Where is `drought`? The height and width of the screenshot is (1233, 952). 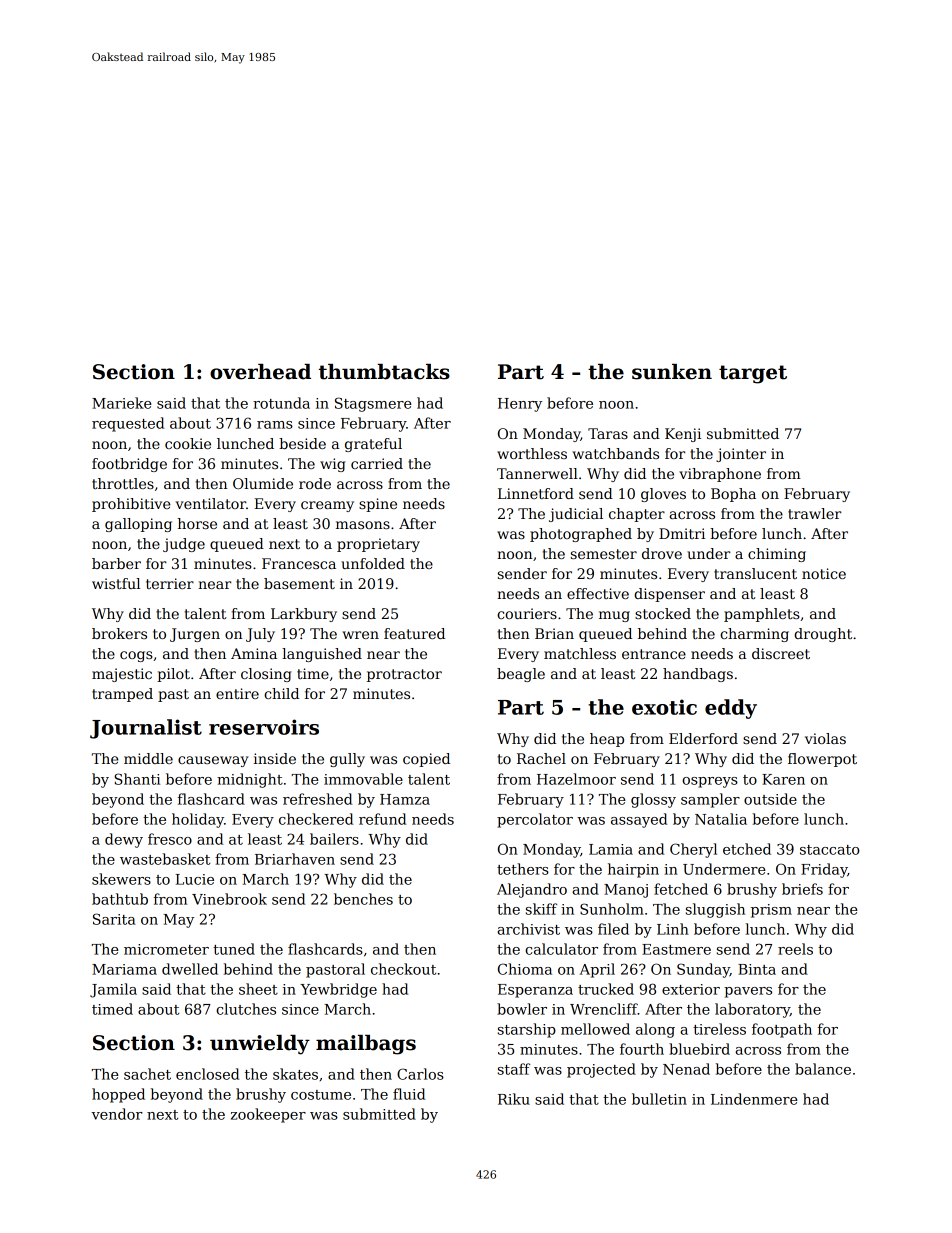 drought is located at coordinates (823, 635).
